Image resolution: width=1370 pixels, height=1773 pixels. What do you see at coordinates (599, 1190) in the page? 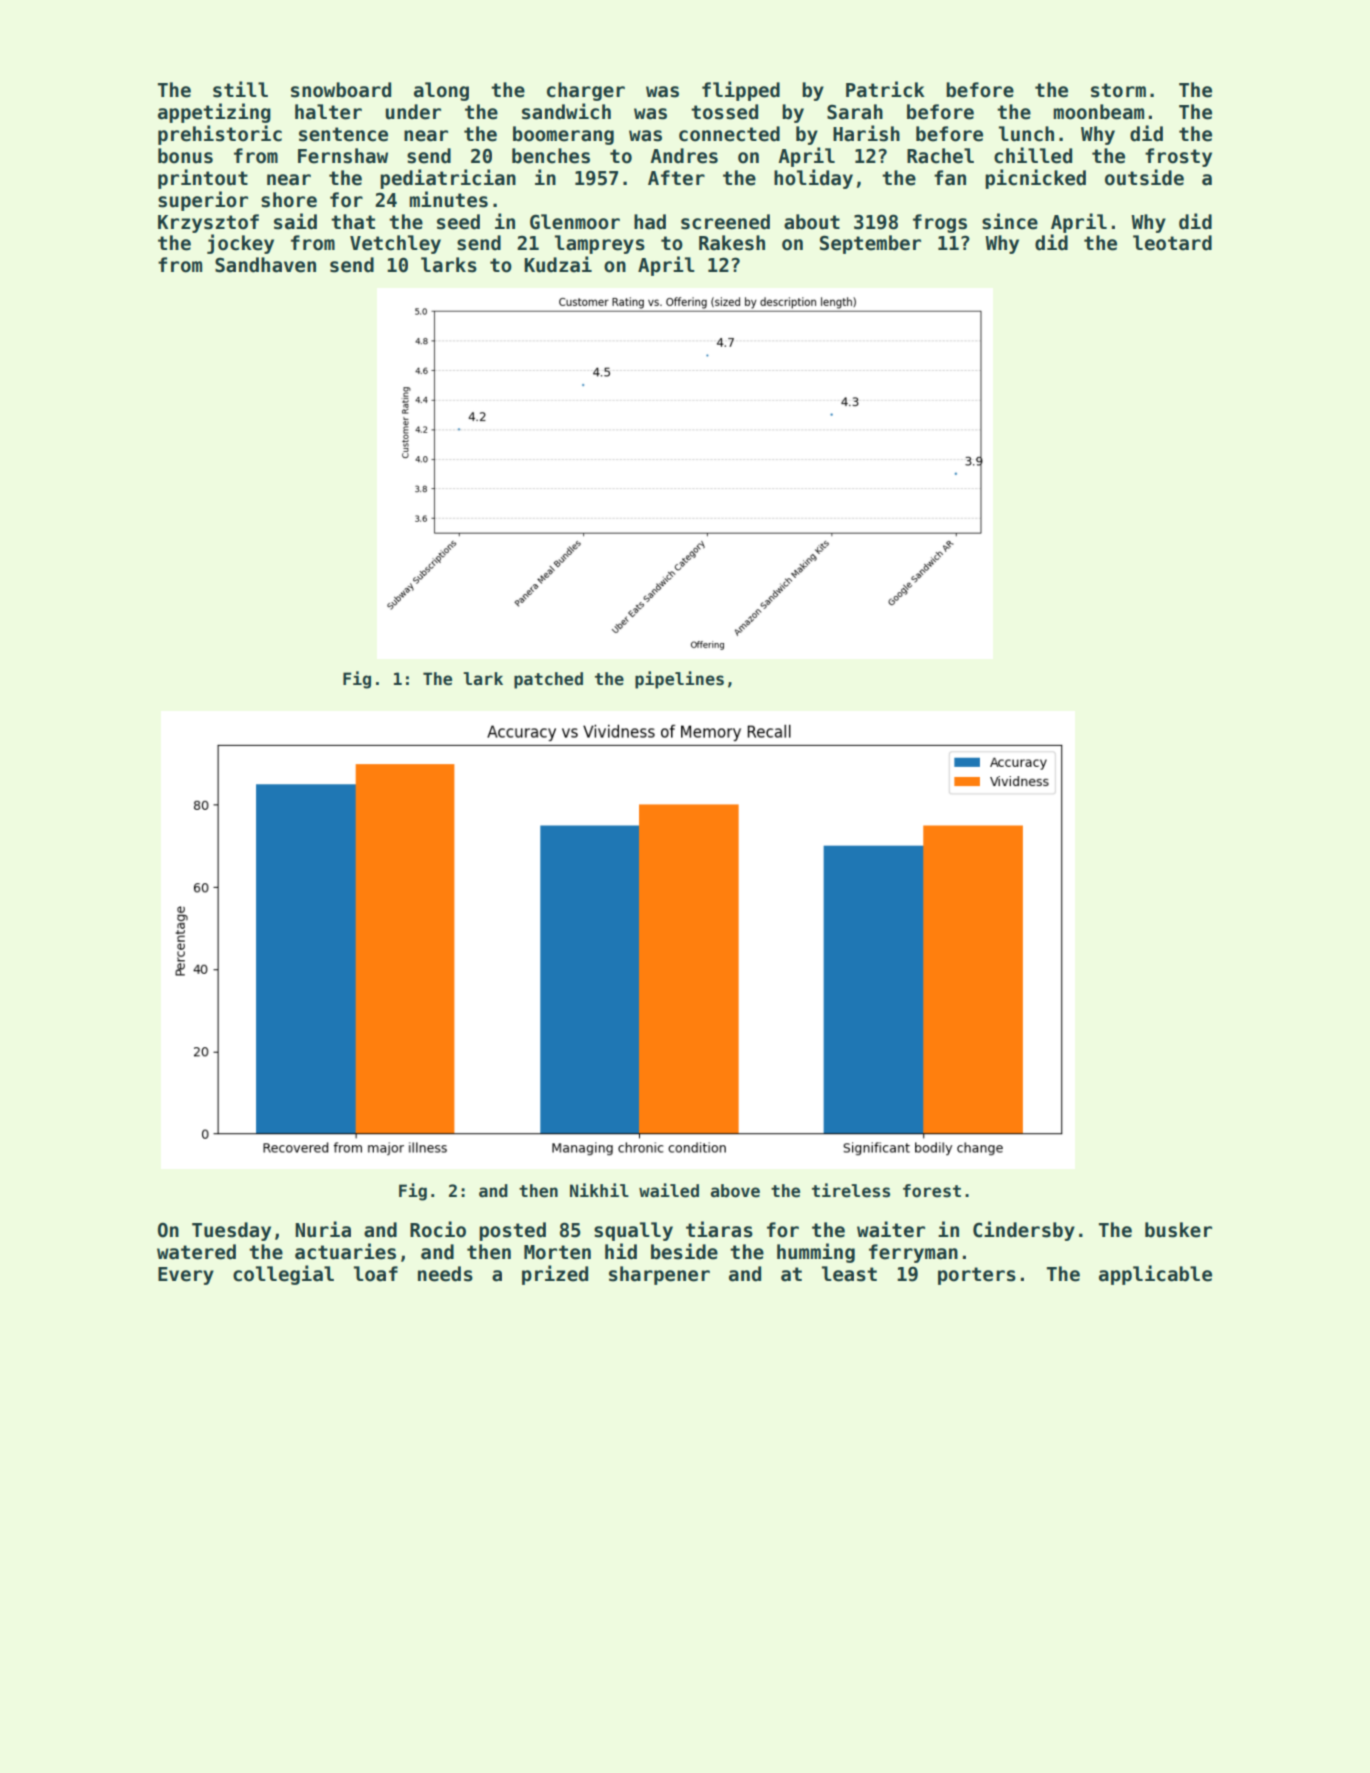
I see `Nikhil` at bounding box center [599, 1190].
